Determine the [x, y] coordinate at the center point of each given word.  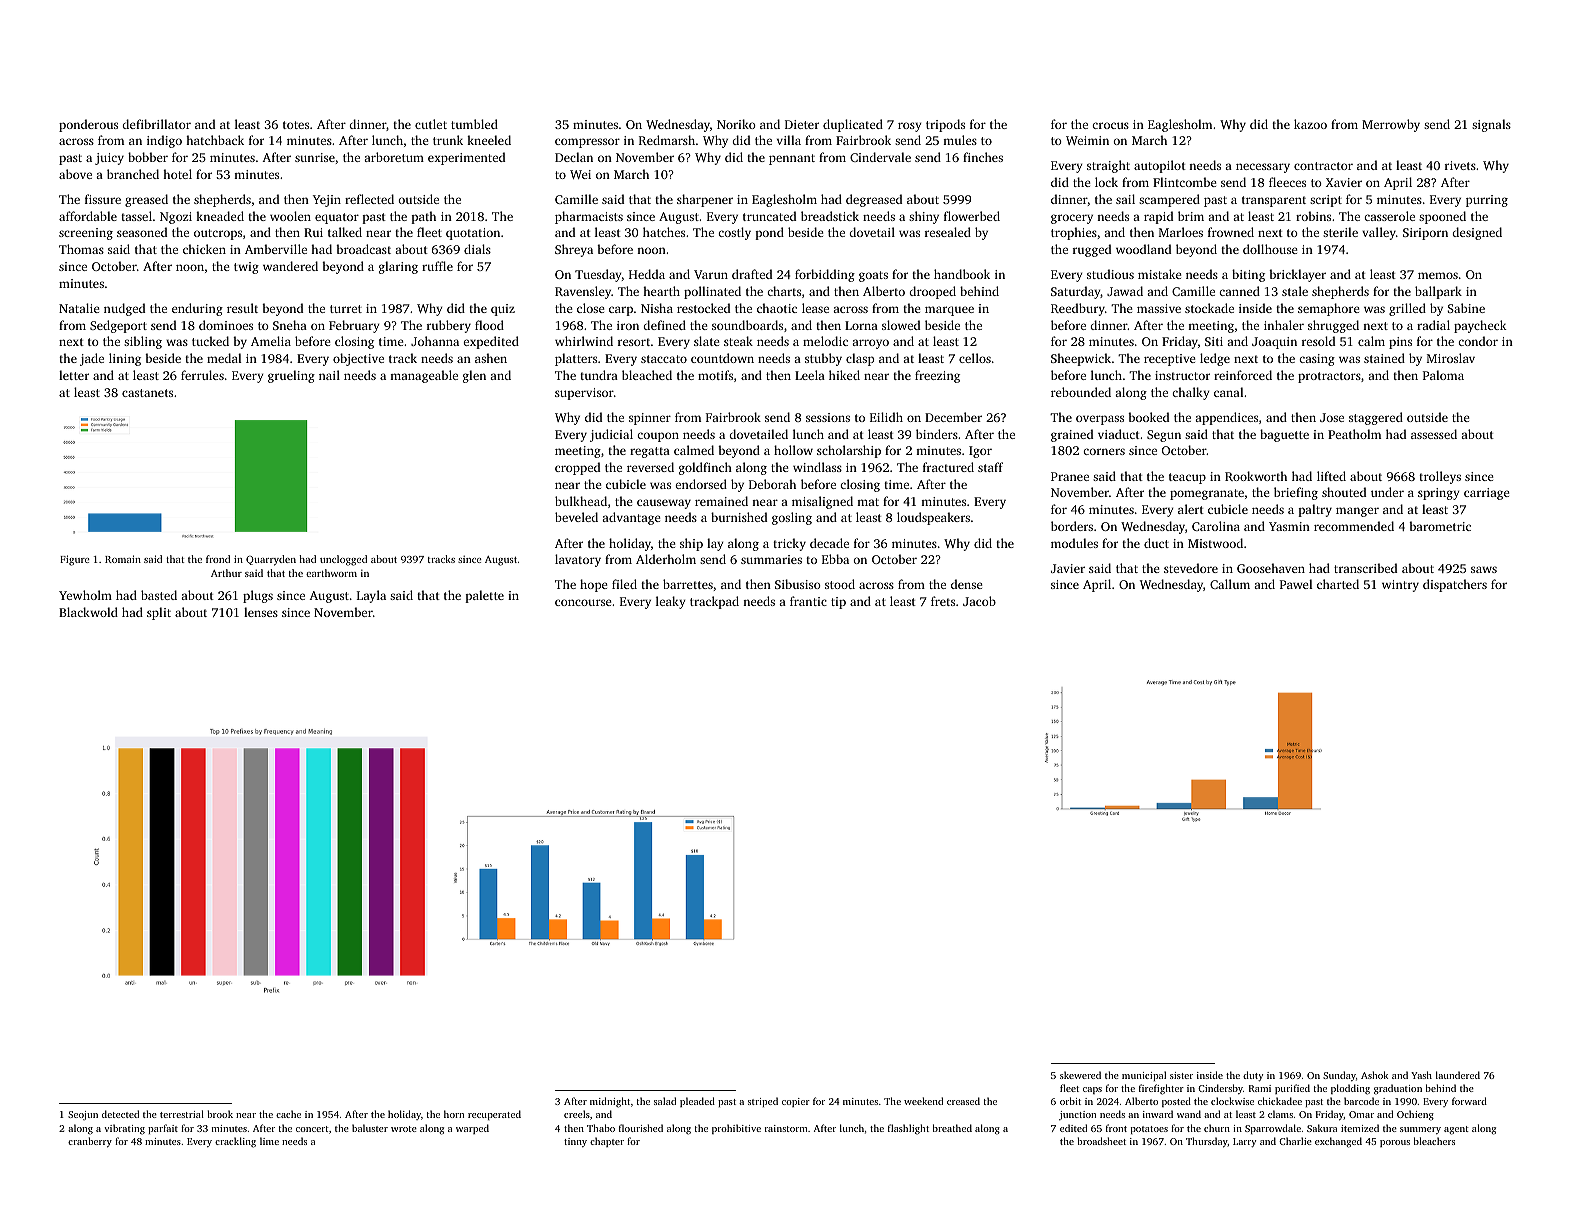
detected [120, 1114]
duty [1253, 1076]
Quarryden [271, 560]
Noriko [736, 124]
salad [665, 1101]
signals [1491, 125]
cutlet [431, 124]
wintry [1400, 586]
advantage [631, 518]
